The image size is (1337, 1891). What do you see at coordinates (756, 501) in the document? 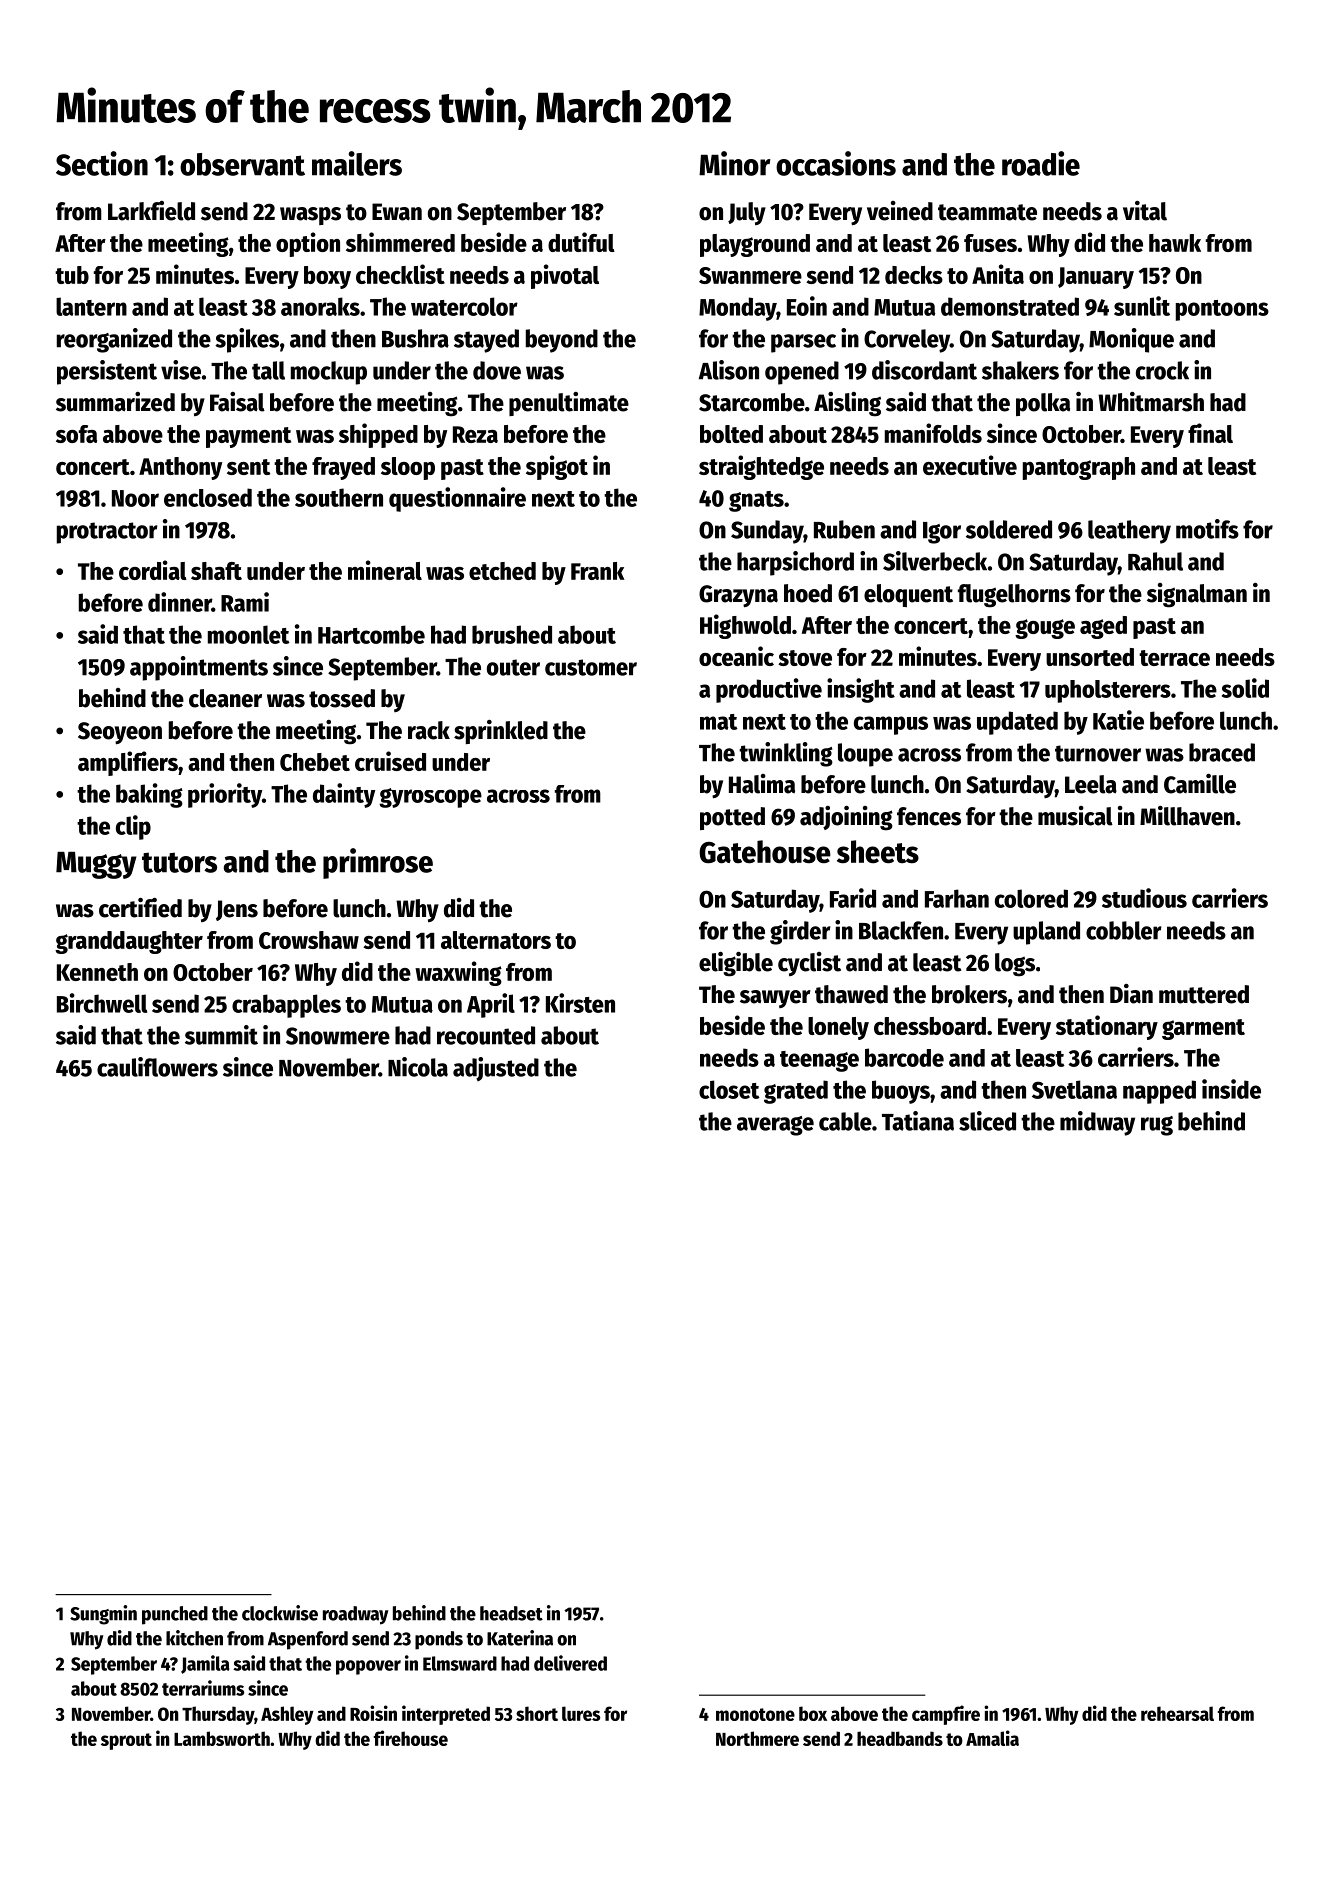
I see `gnats` at bounding box center [756, 501].
